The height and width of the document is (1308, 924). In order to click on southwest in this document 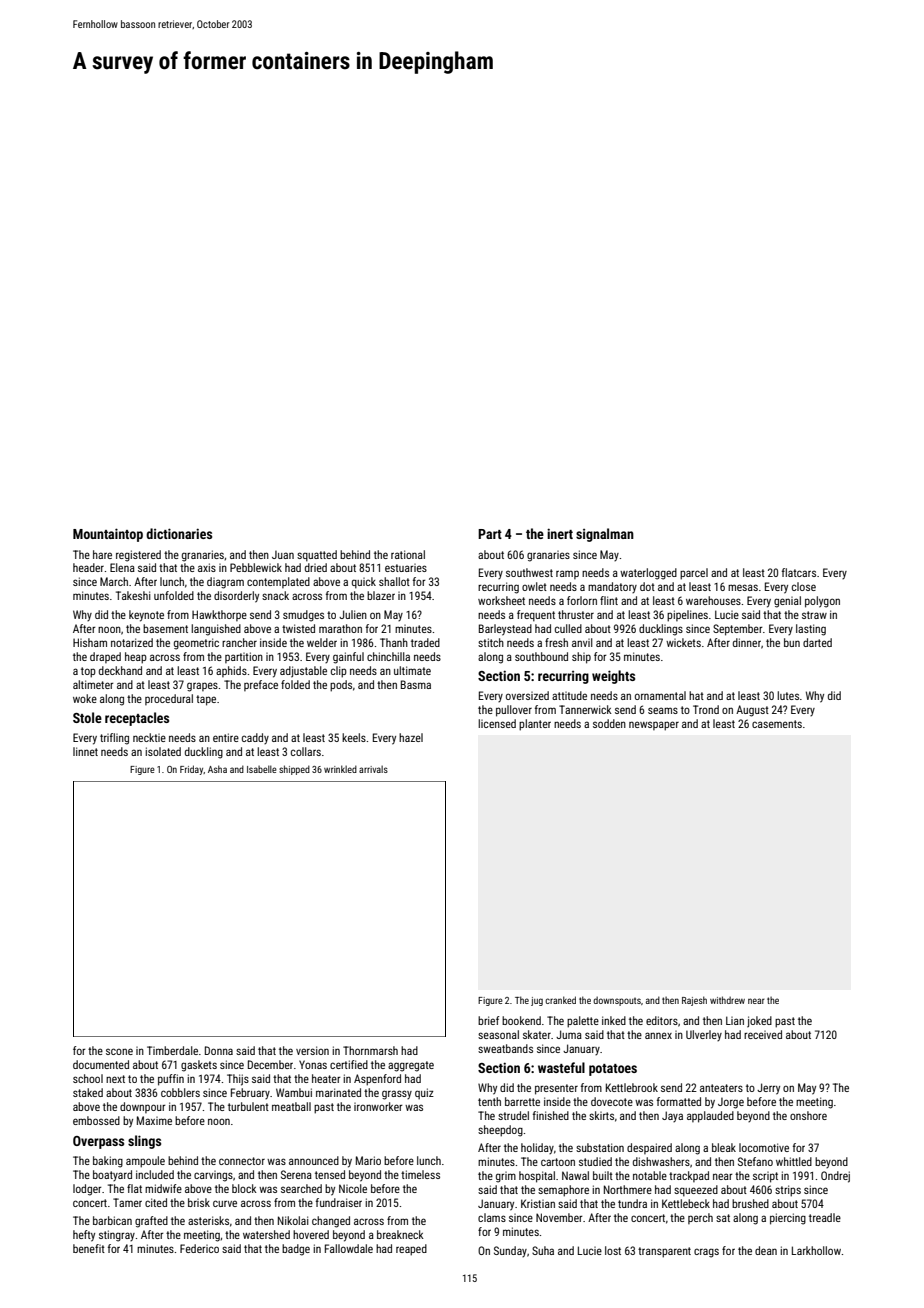, I will do `click(529, 572)`.
